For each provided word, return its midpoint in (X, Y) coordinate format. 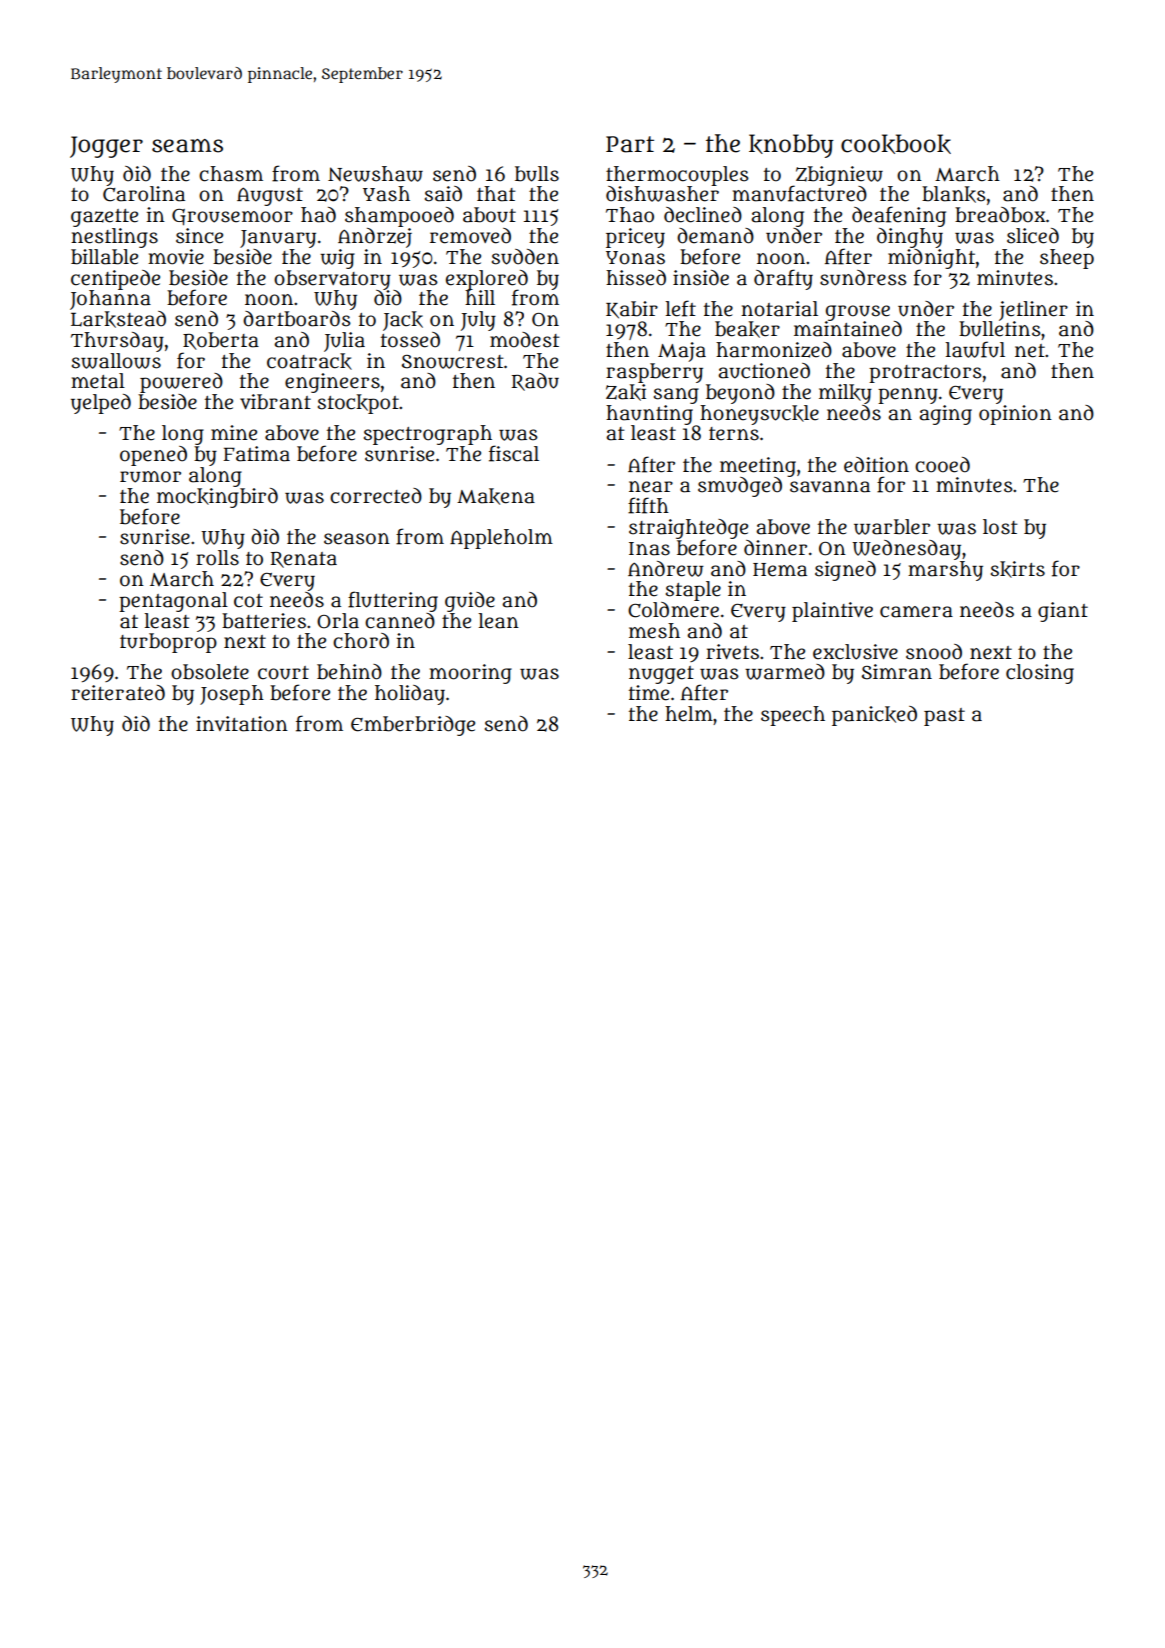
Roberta (221, 341)
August (270, 196)
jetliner (1033, 311)
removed (470, 236)
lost (1000, 527)
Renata (304, 560)
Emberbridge (413, 726)
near (651, 487)
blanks (954, 194)
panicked (874, 716)
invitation (242, 724)
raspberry (654, 373)
